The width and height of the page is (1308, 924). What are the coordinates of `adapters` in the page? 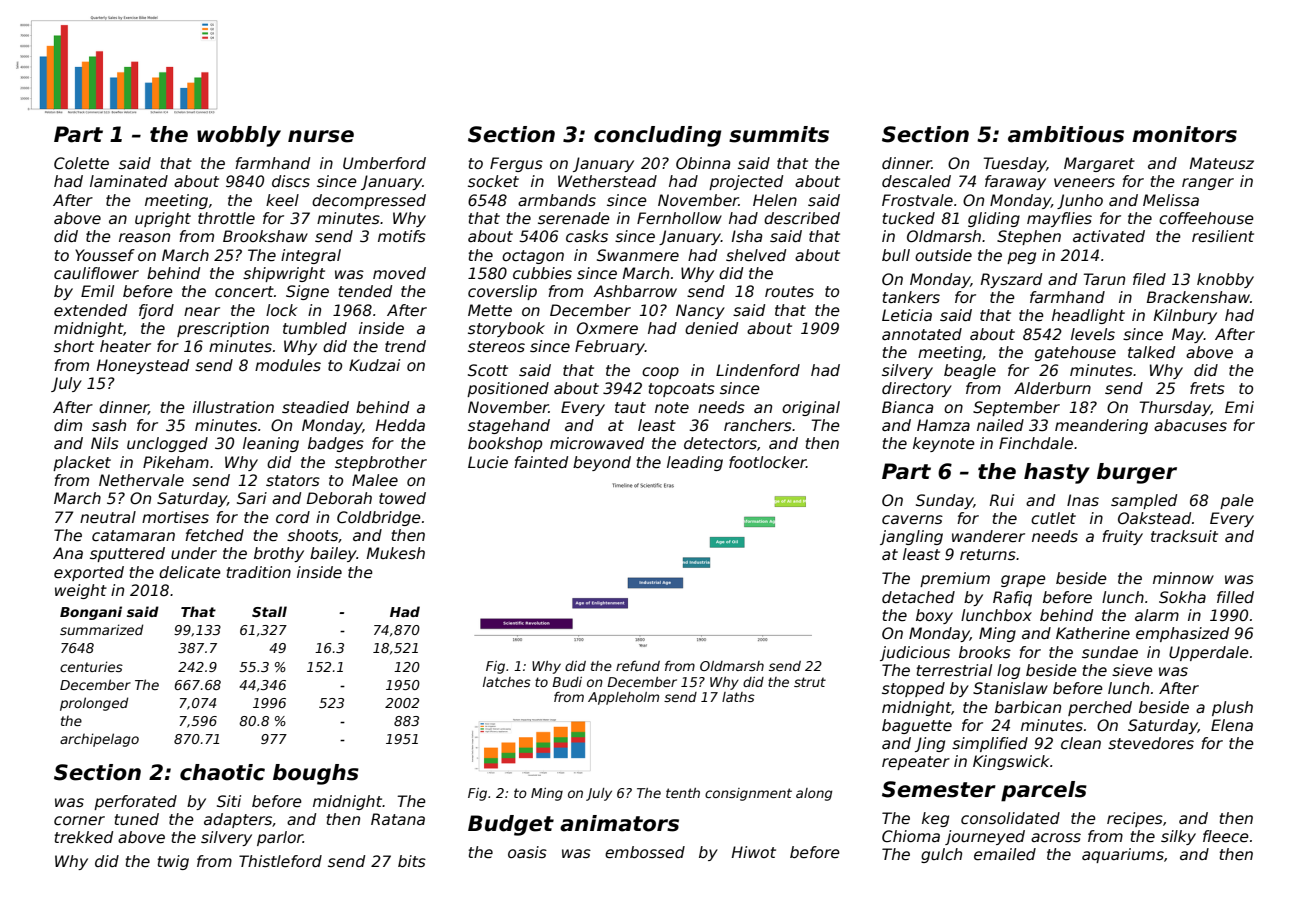 It's located at (238, 820).
